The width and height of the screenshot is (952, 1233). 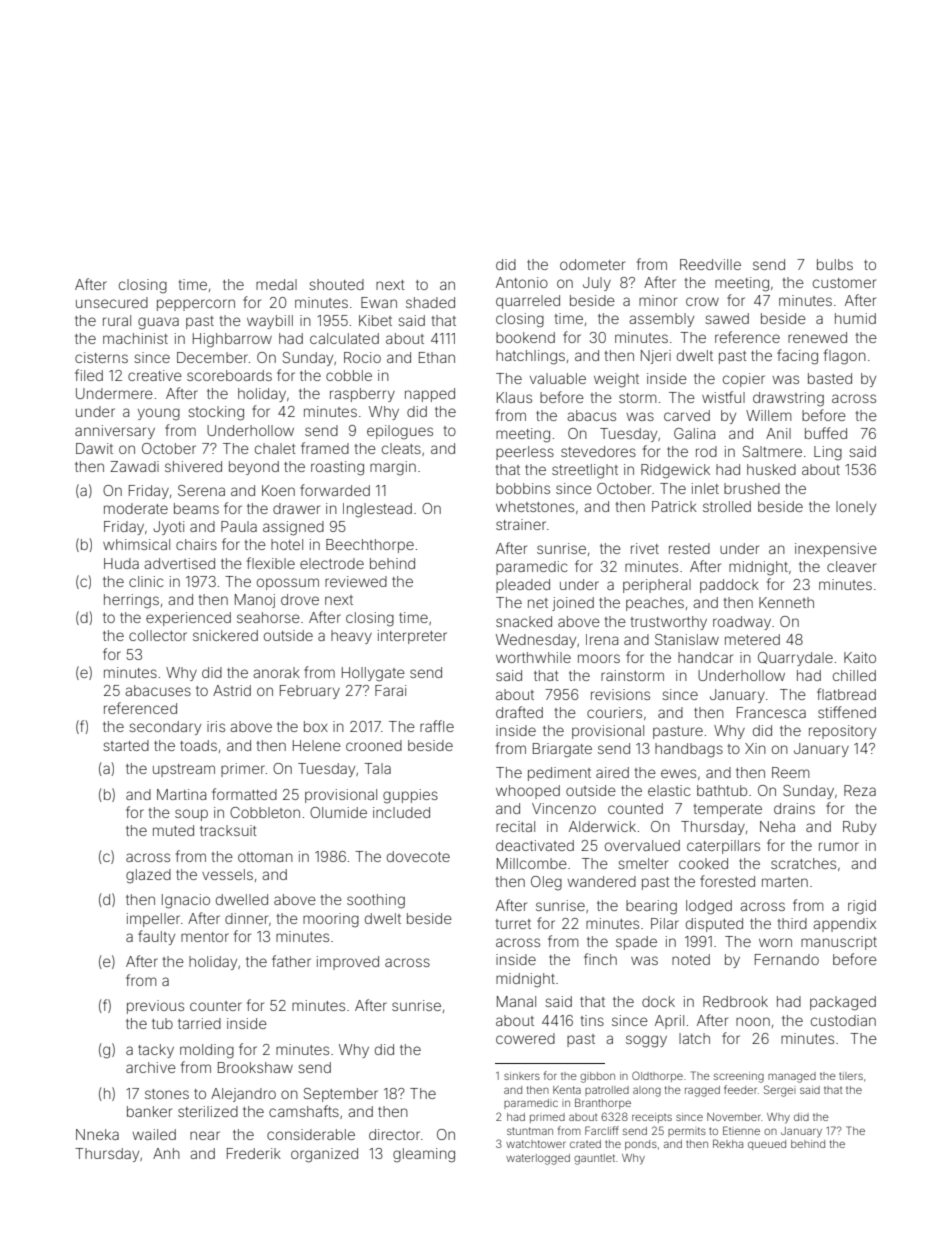 What do you see at coordinates (304, 1111) in the screenshot?
I see `camshafts` at bounding box center [304, 1111].
